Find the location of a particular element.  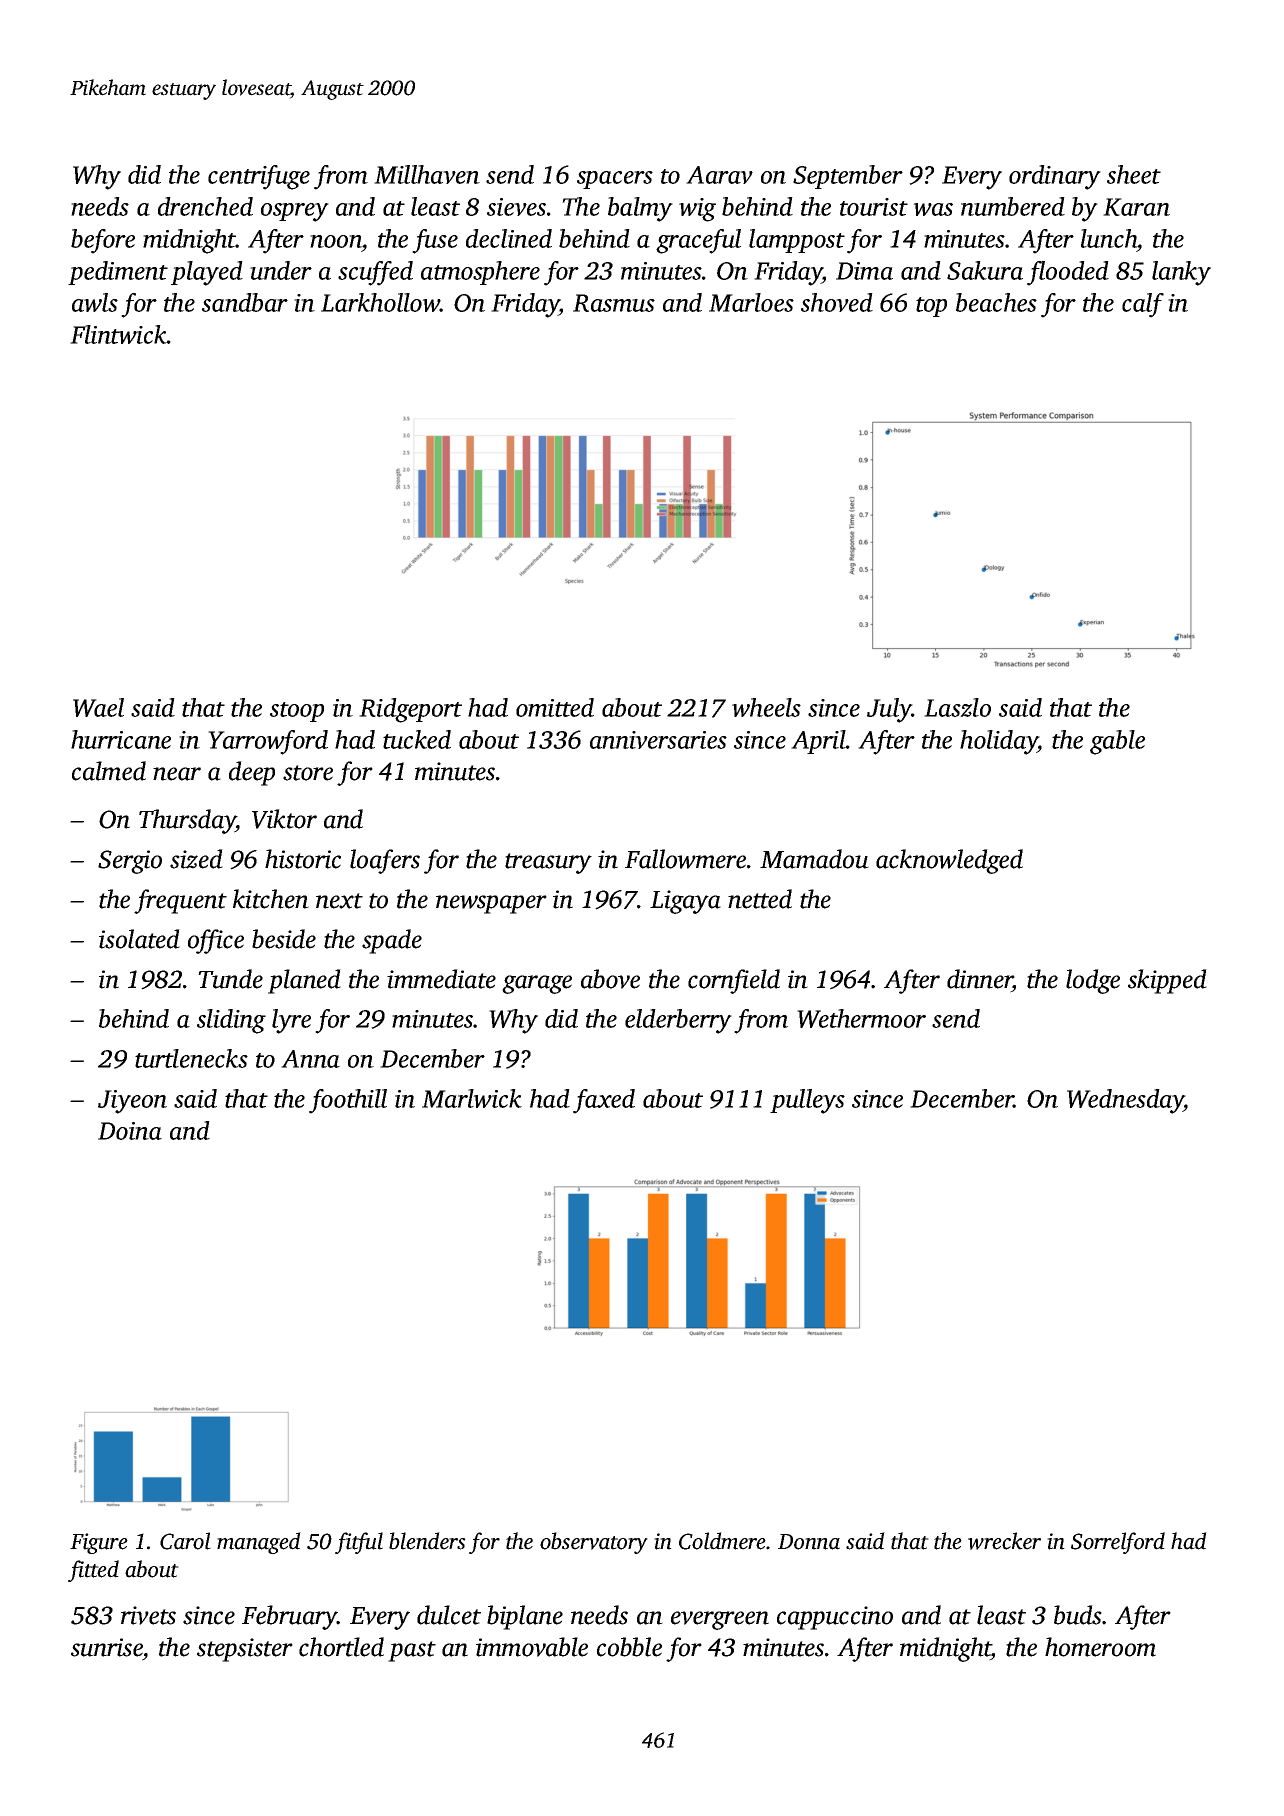

Marloes is located at coordinates (751, 302).
